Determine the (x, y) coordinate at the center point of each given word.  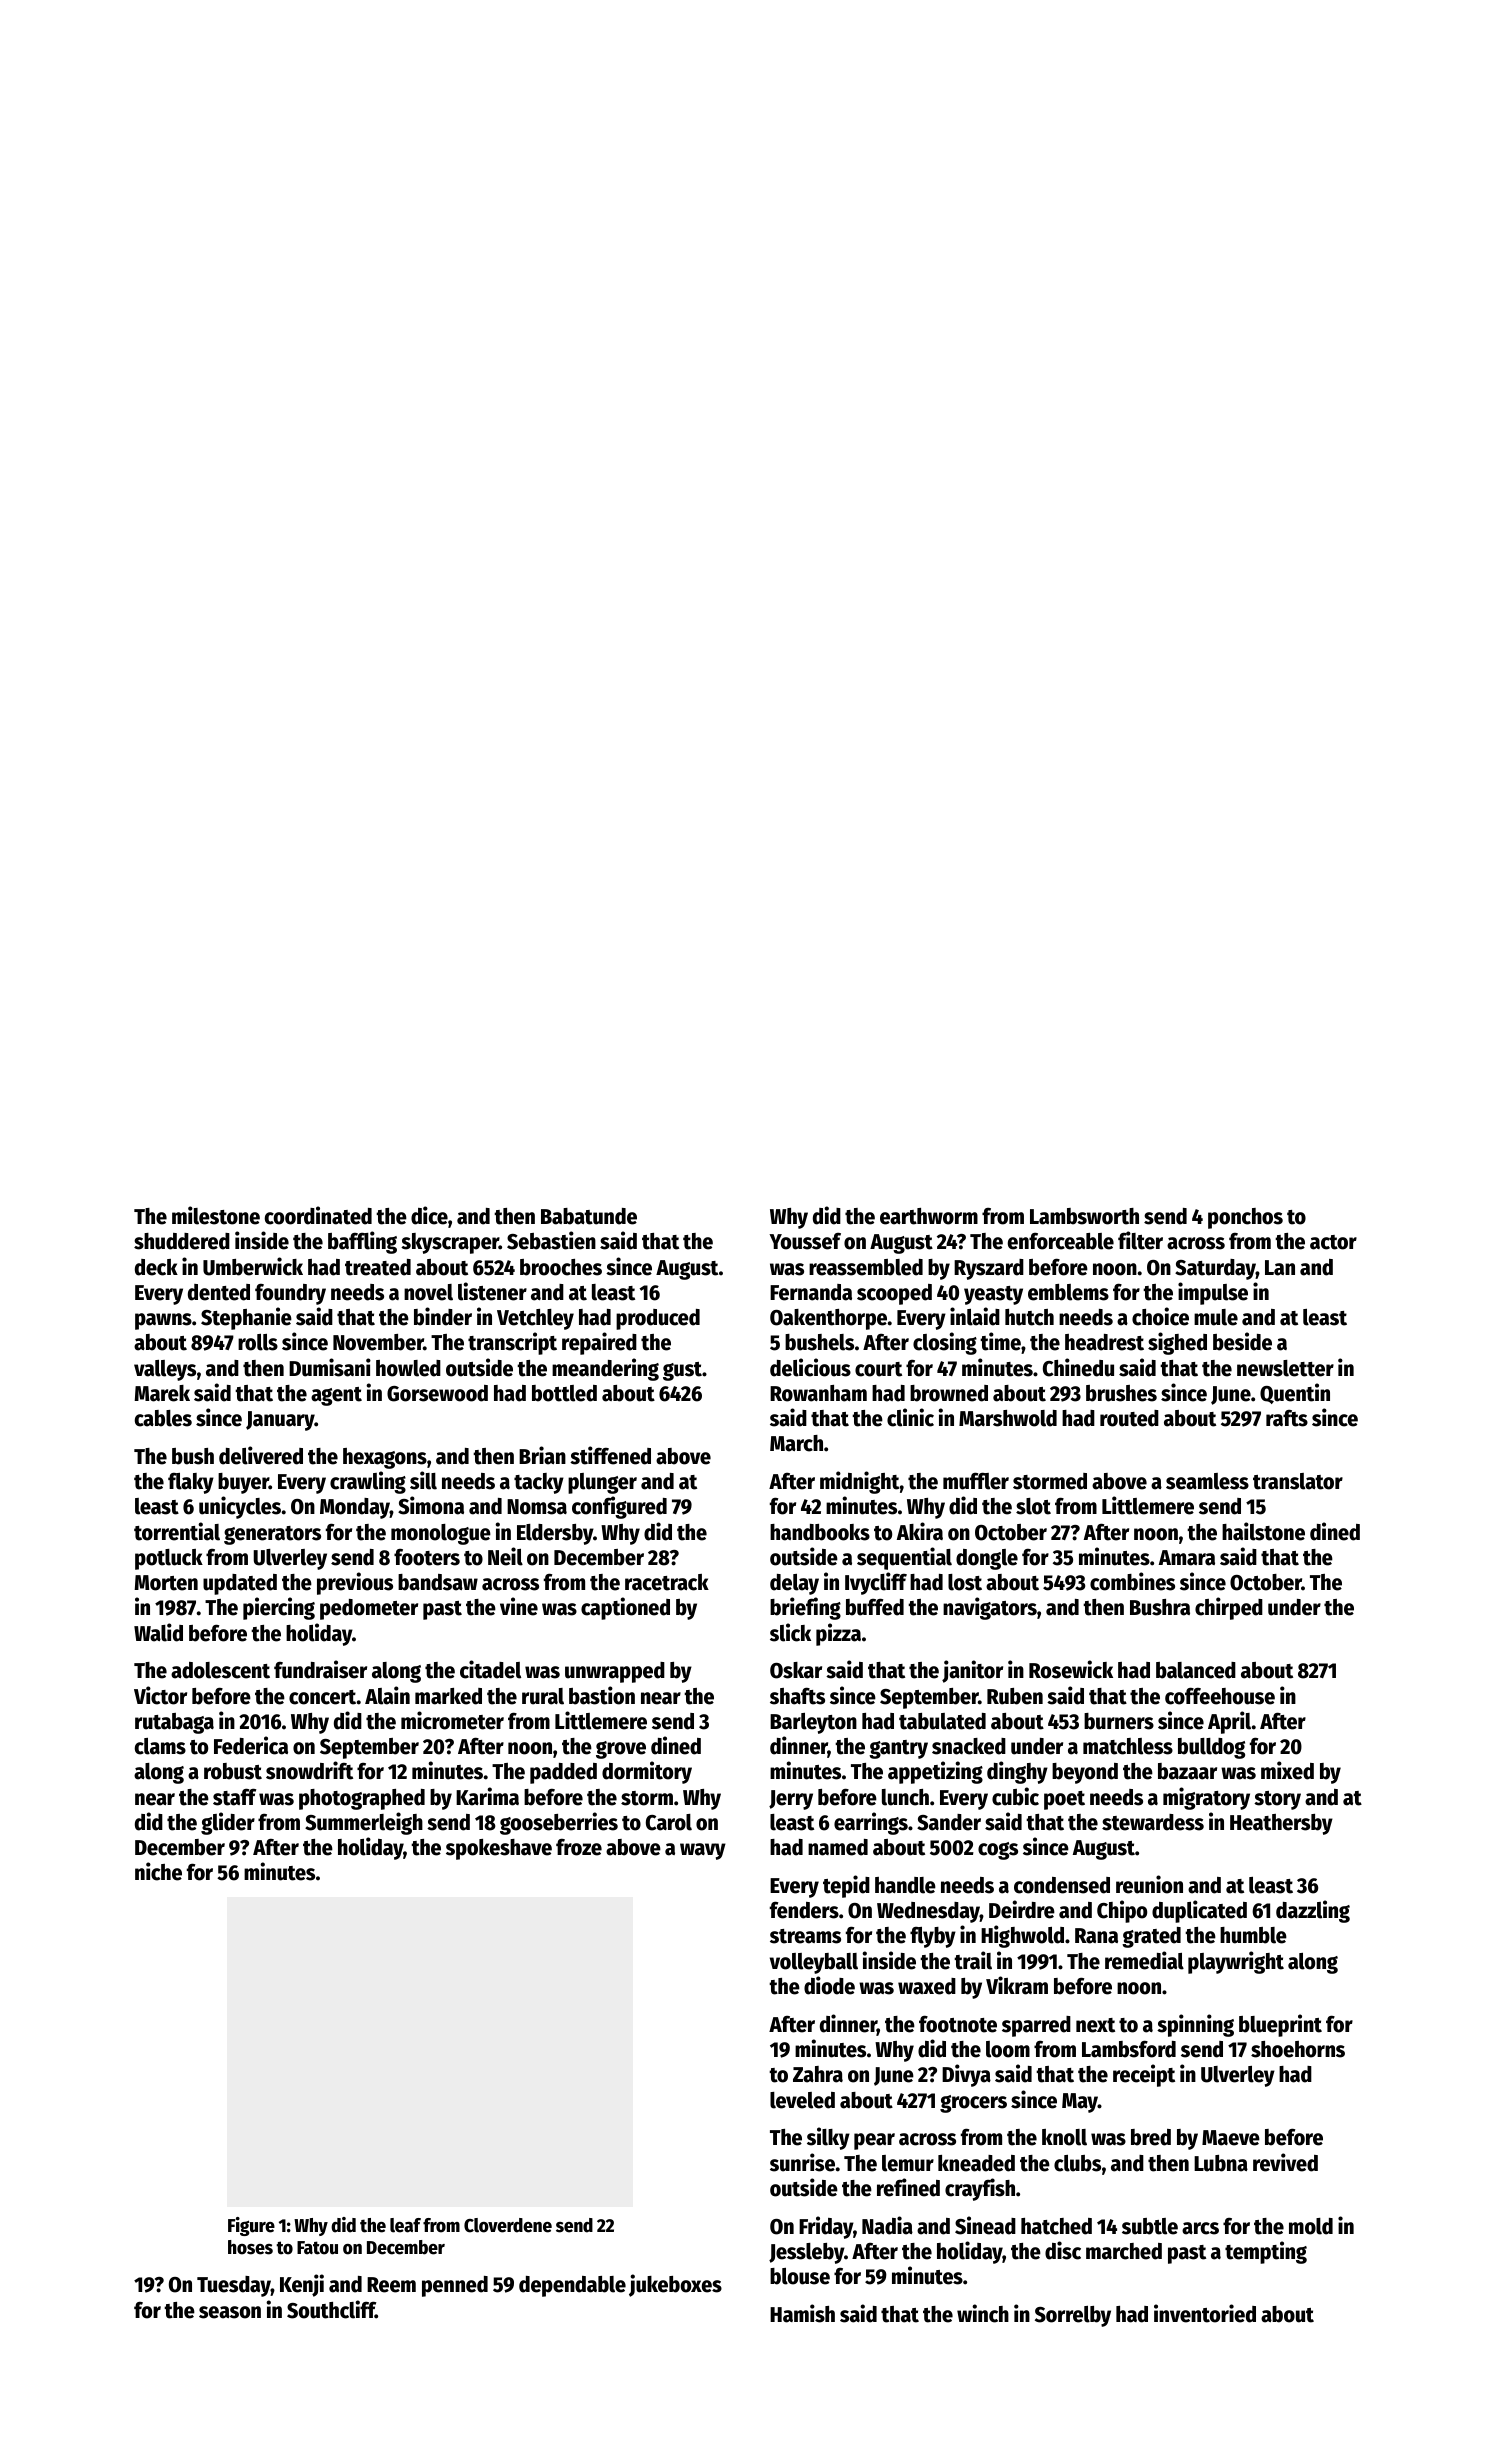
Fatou (317, 2248)
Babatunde (589, 1216)
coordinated (318, 1215)
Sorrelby (1073, 2316)
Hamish (802, 2313)
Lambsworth (1084, 1216)
